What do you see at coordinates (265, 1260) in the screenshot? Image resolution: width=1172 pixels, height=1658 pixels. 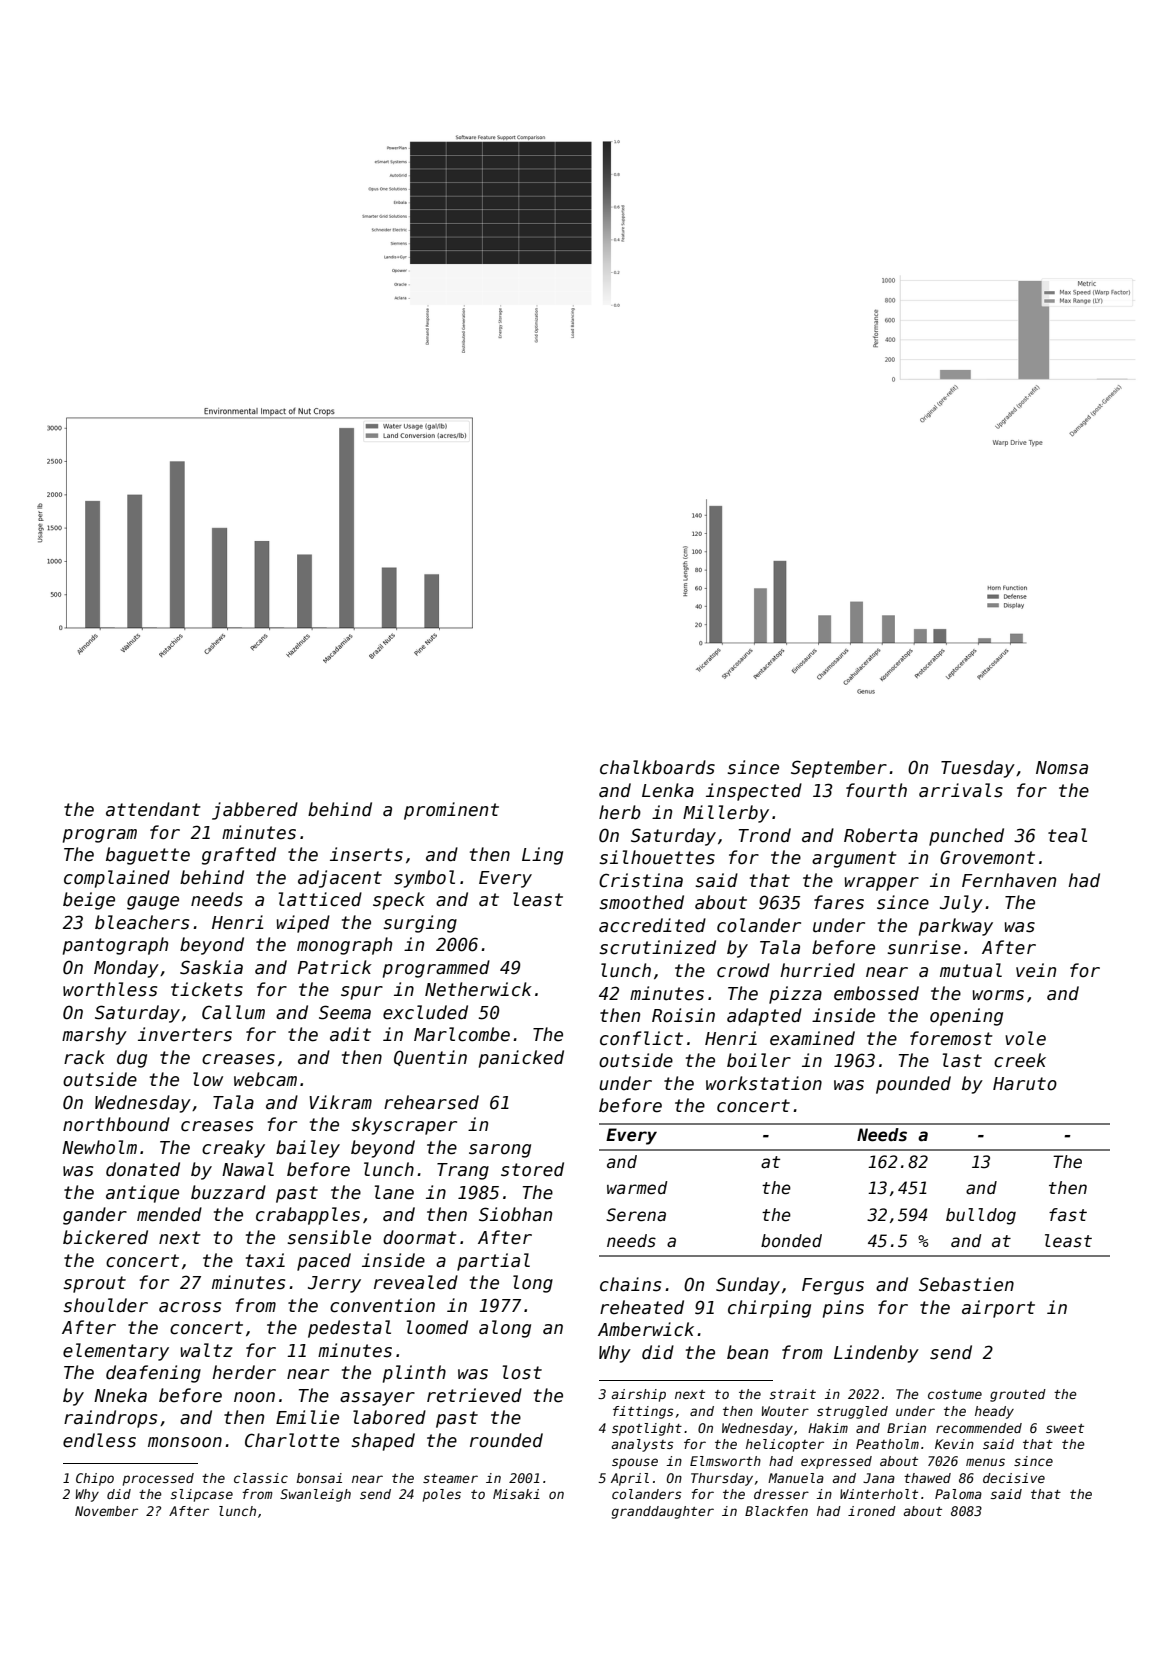 I see `taxi` at bounding box center [265, 1260].
